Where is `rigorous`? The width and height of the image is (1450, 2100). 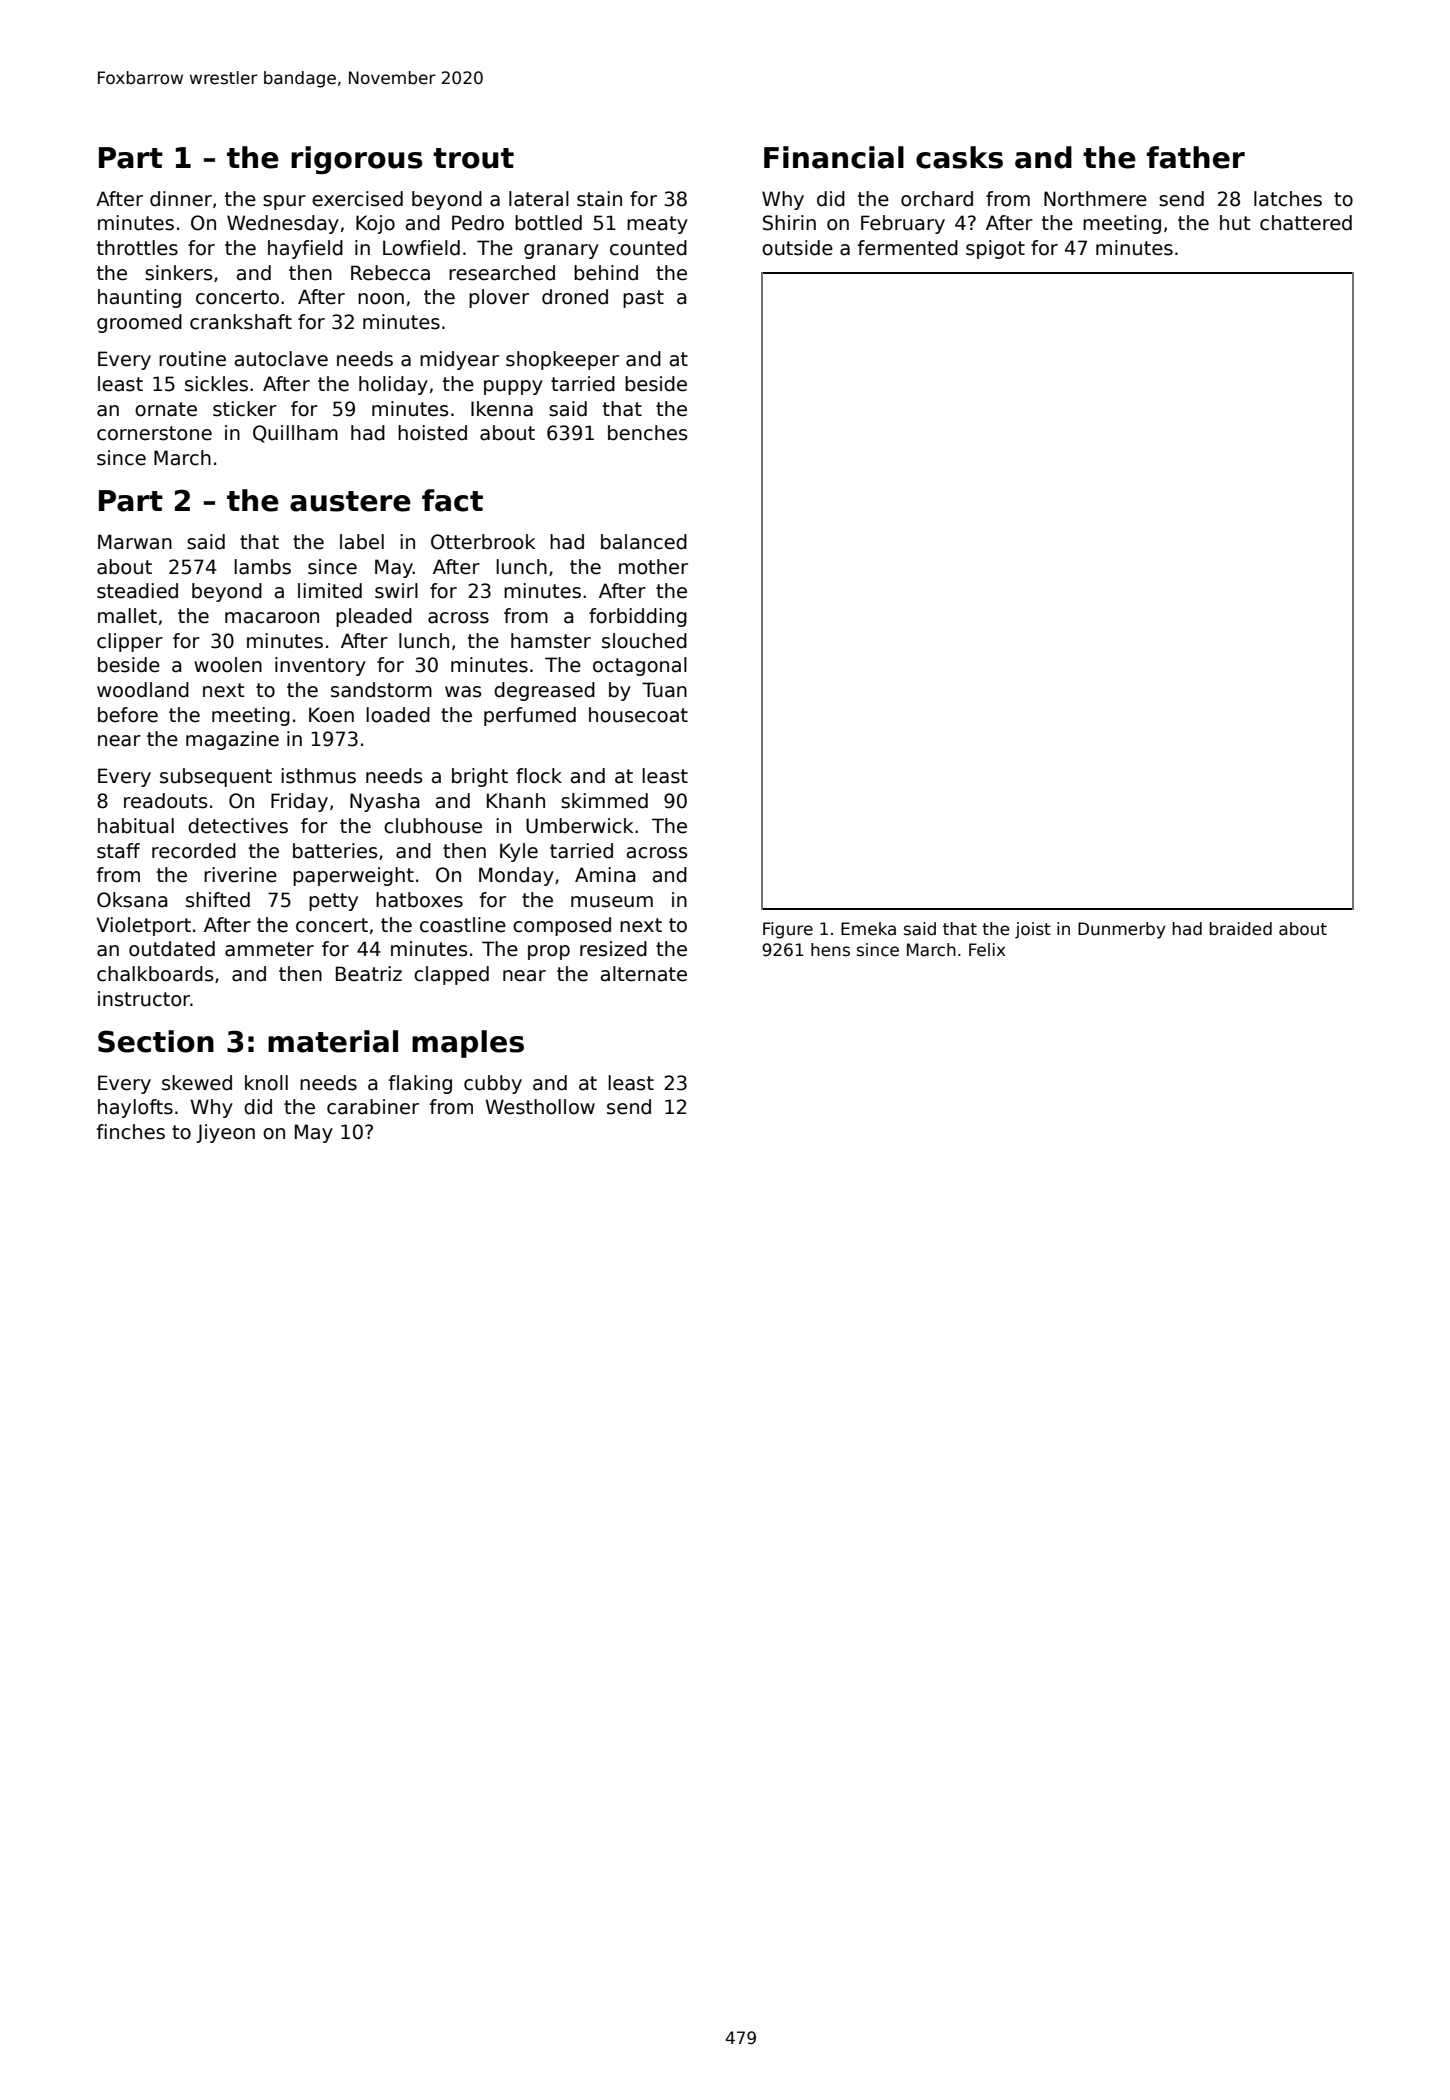 rigorous is located at coordinates (357, 160).
